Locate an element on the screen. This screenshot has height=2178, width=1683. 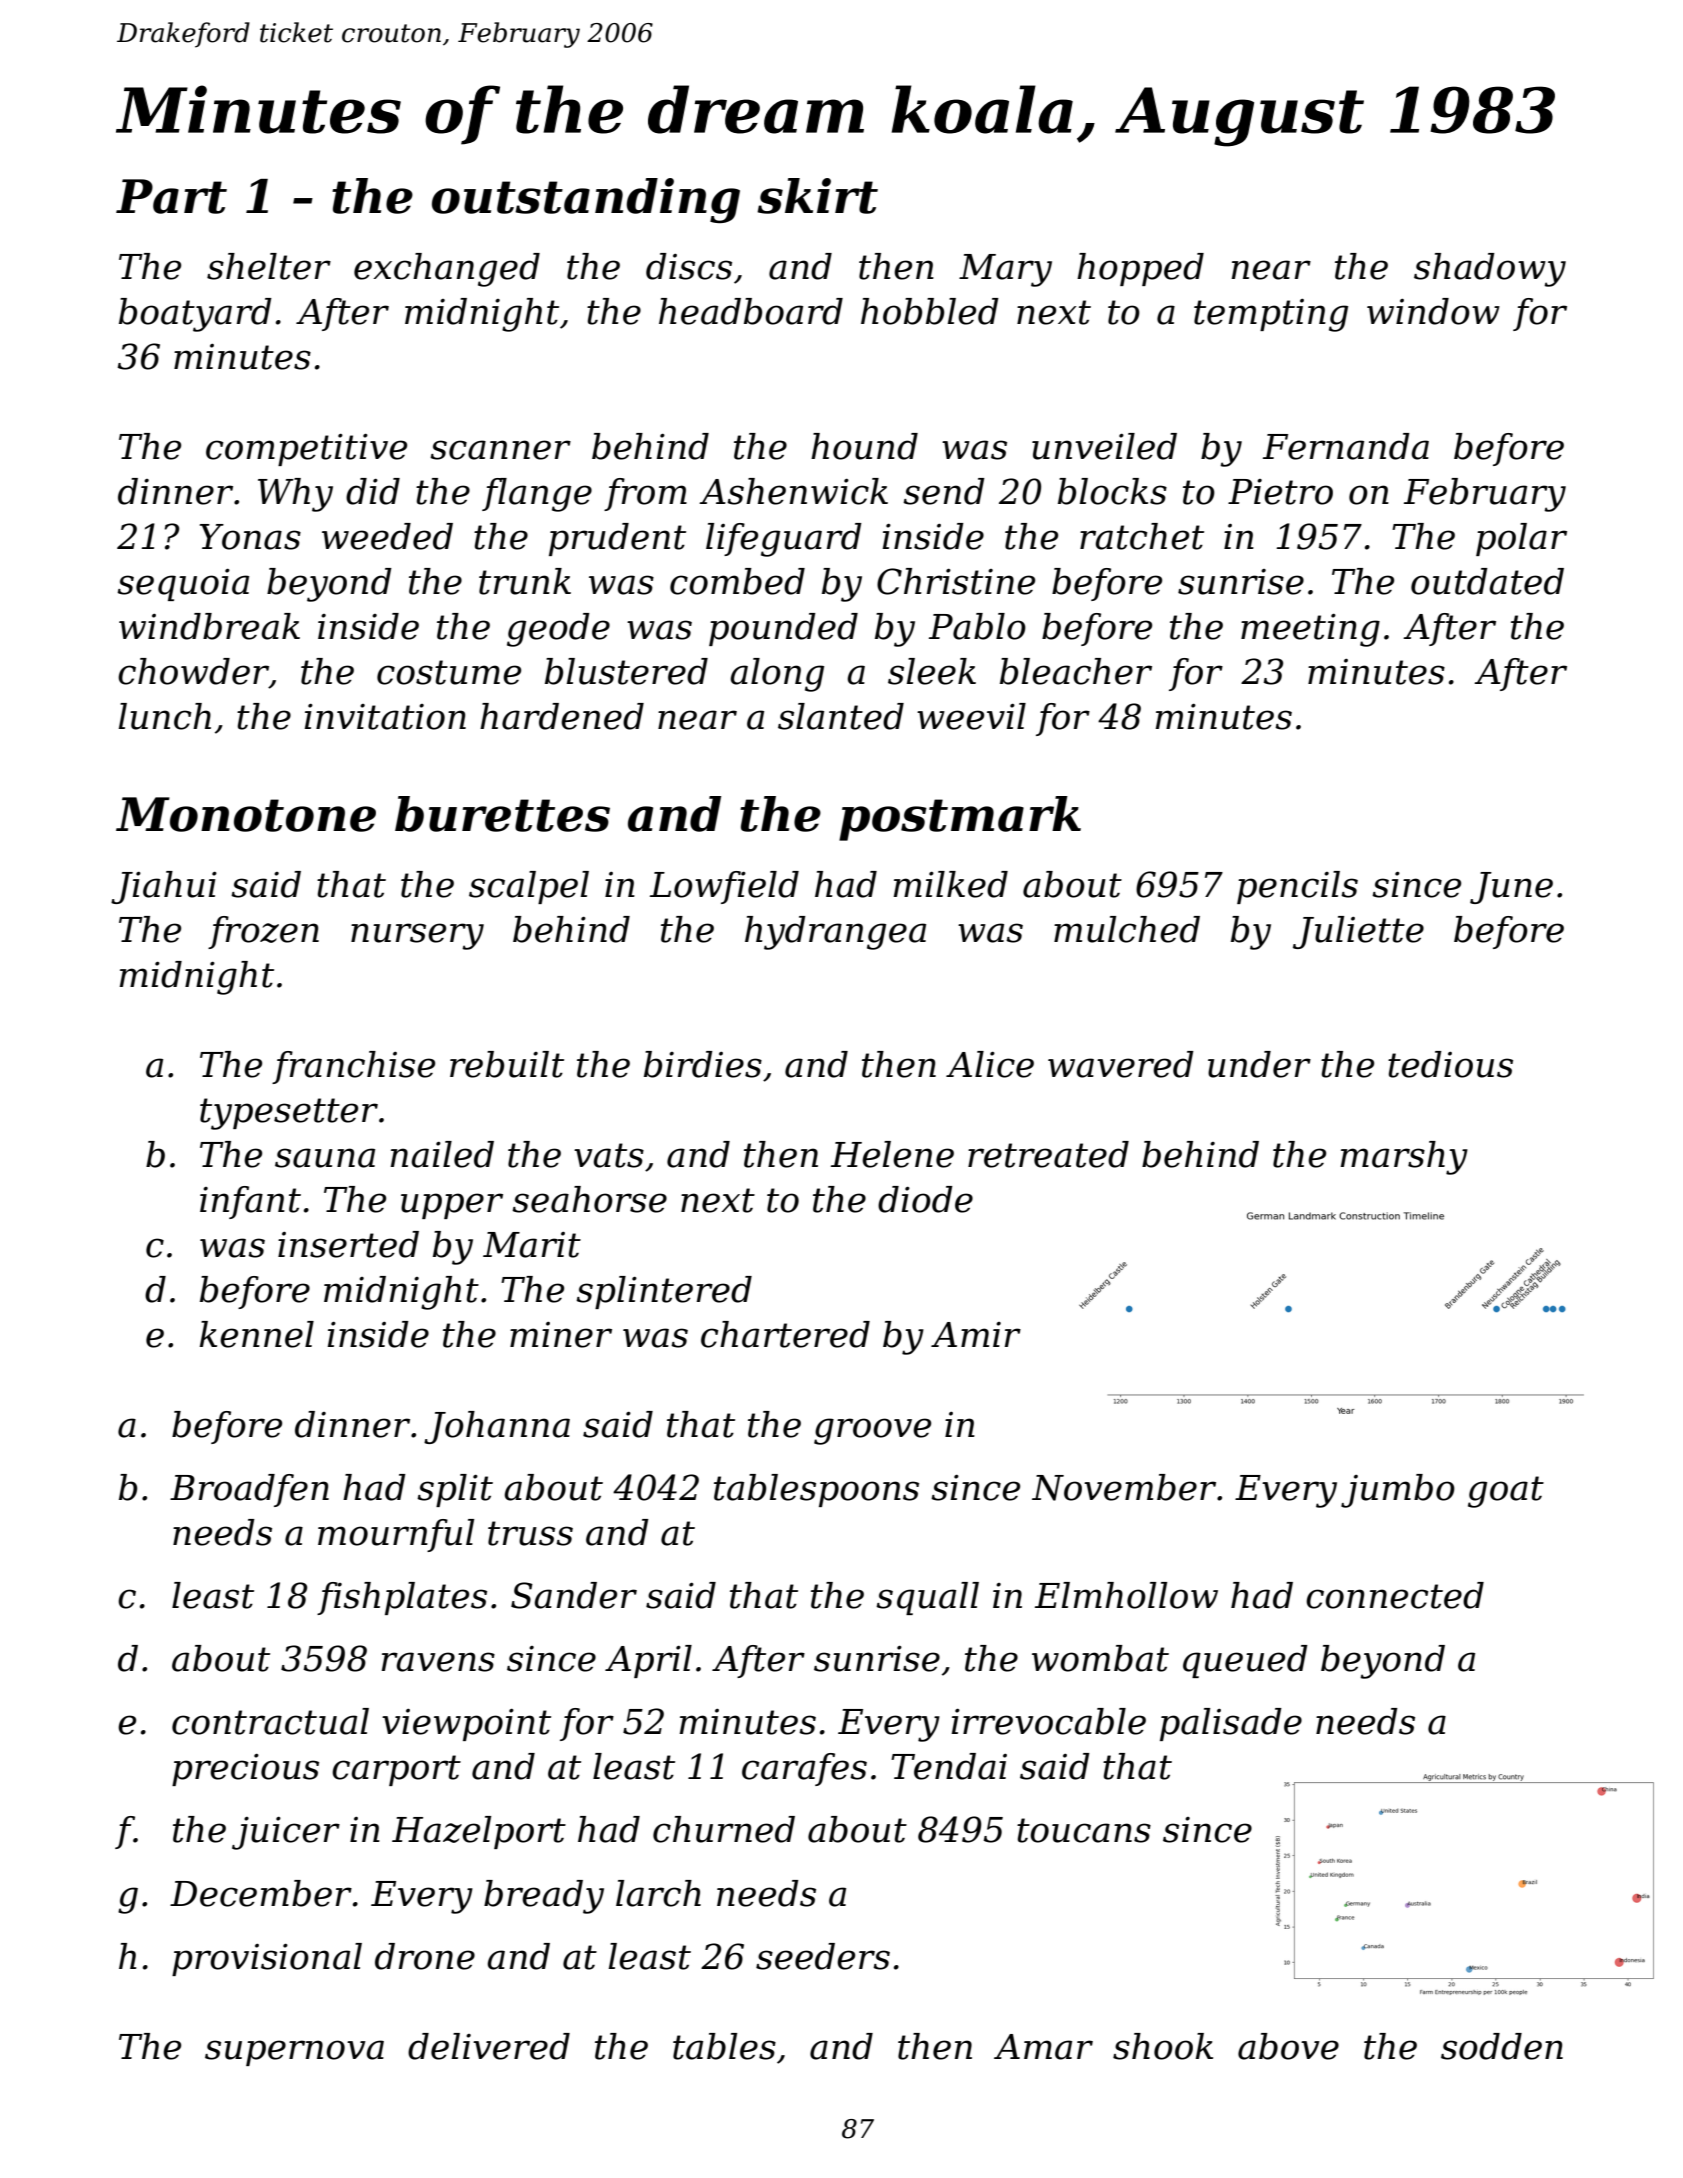
hound is located at coordinates (864, 446).
